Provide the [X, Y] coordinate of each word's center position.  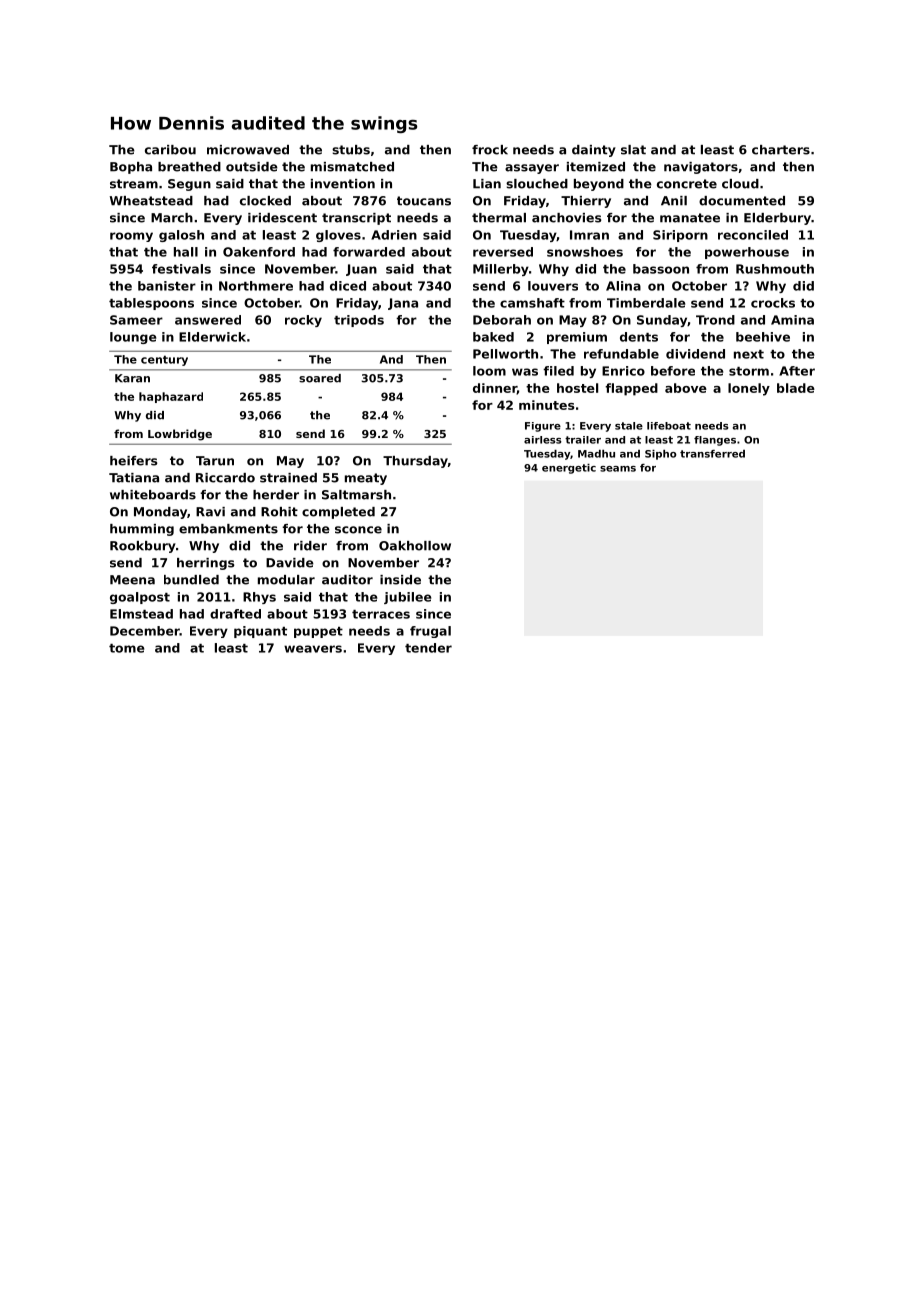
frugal [430, 632]
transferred [712, 454]
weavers [313, 649]
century [164, 360]
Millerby [501, 270]
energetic [569, 469]
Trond [715, 320]
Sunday [662, 321]
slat [633, 150]
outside [252, 167]
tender [428, 648]
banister [167, 286]
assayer [532, 169]
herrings [205, 564]
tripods [359, 321]
